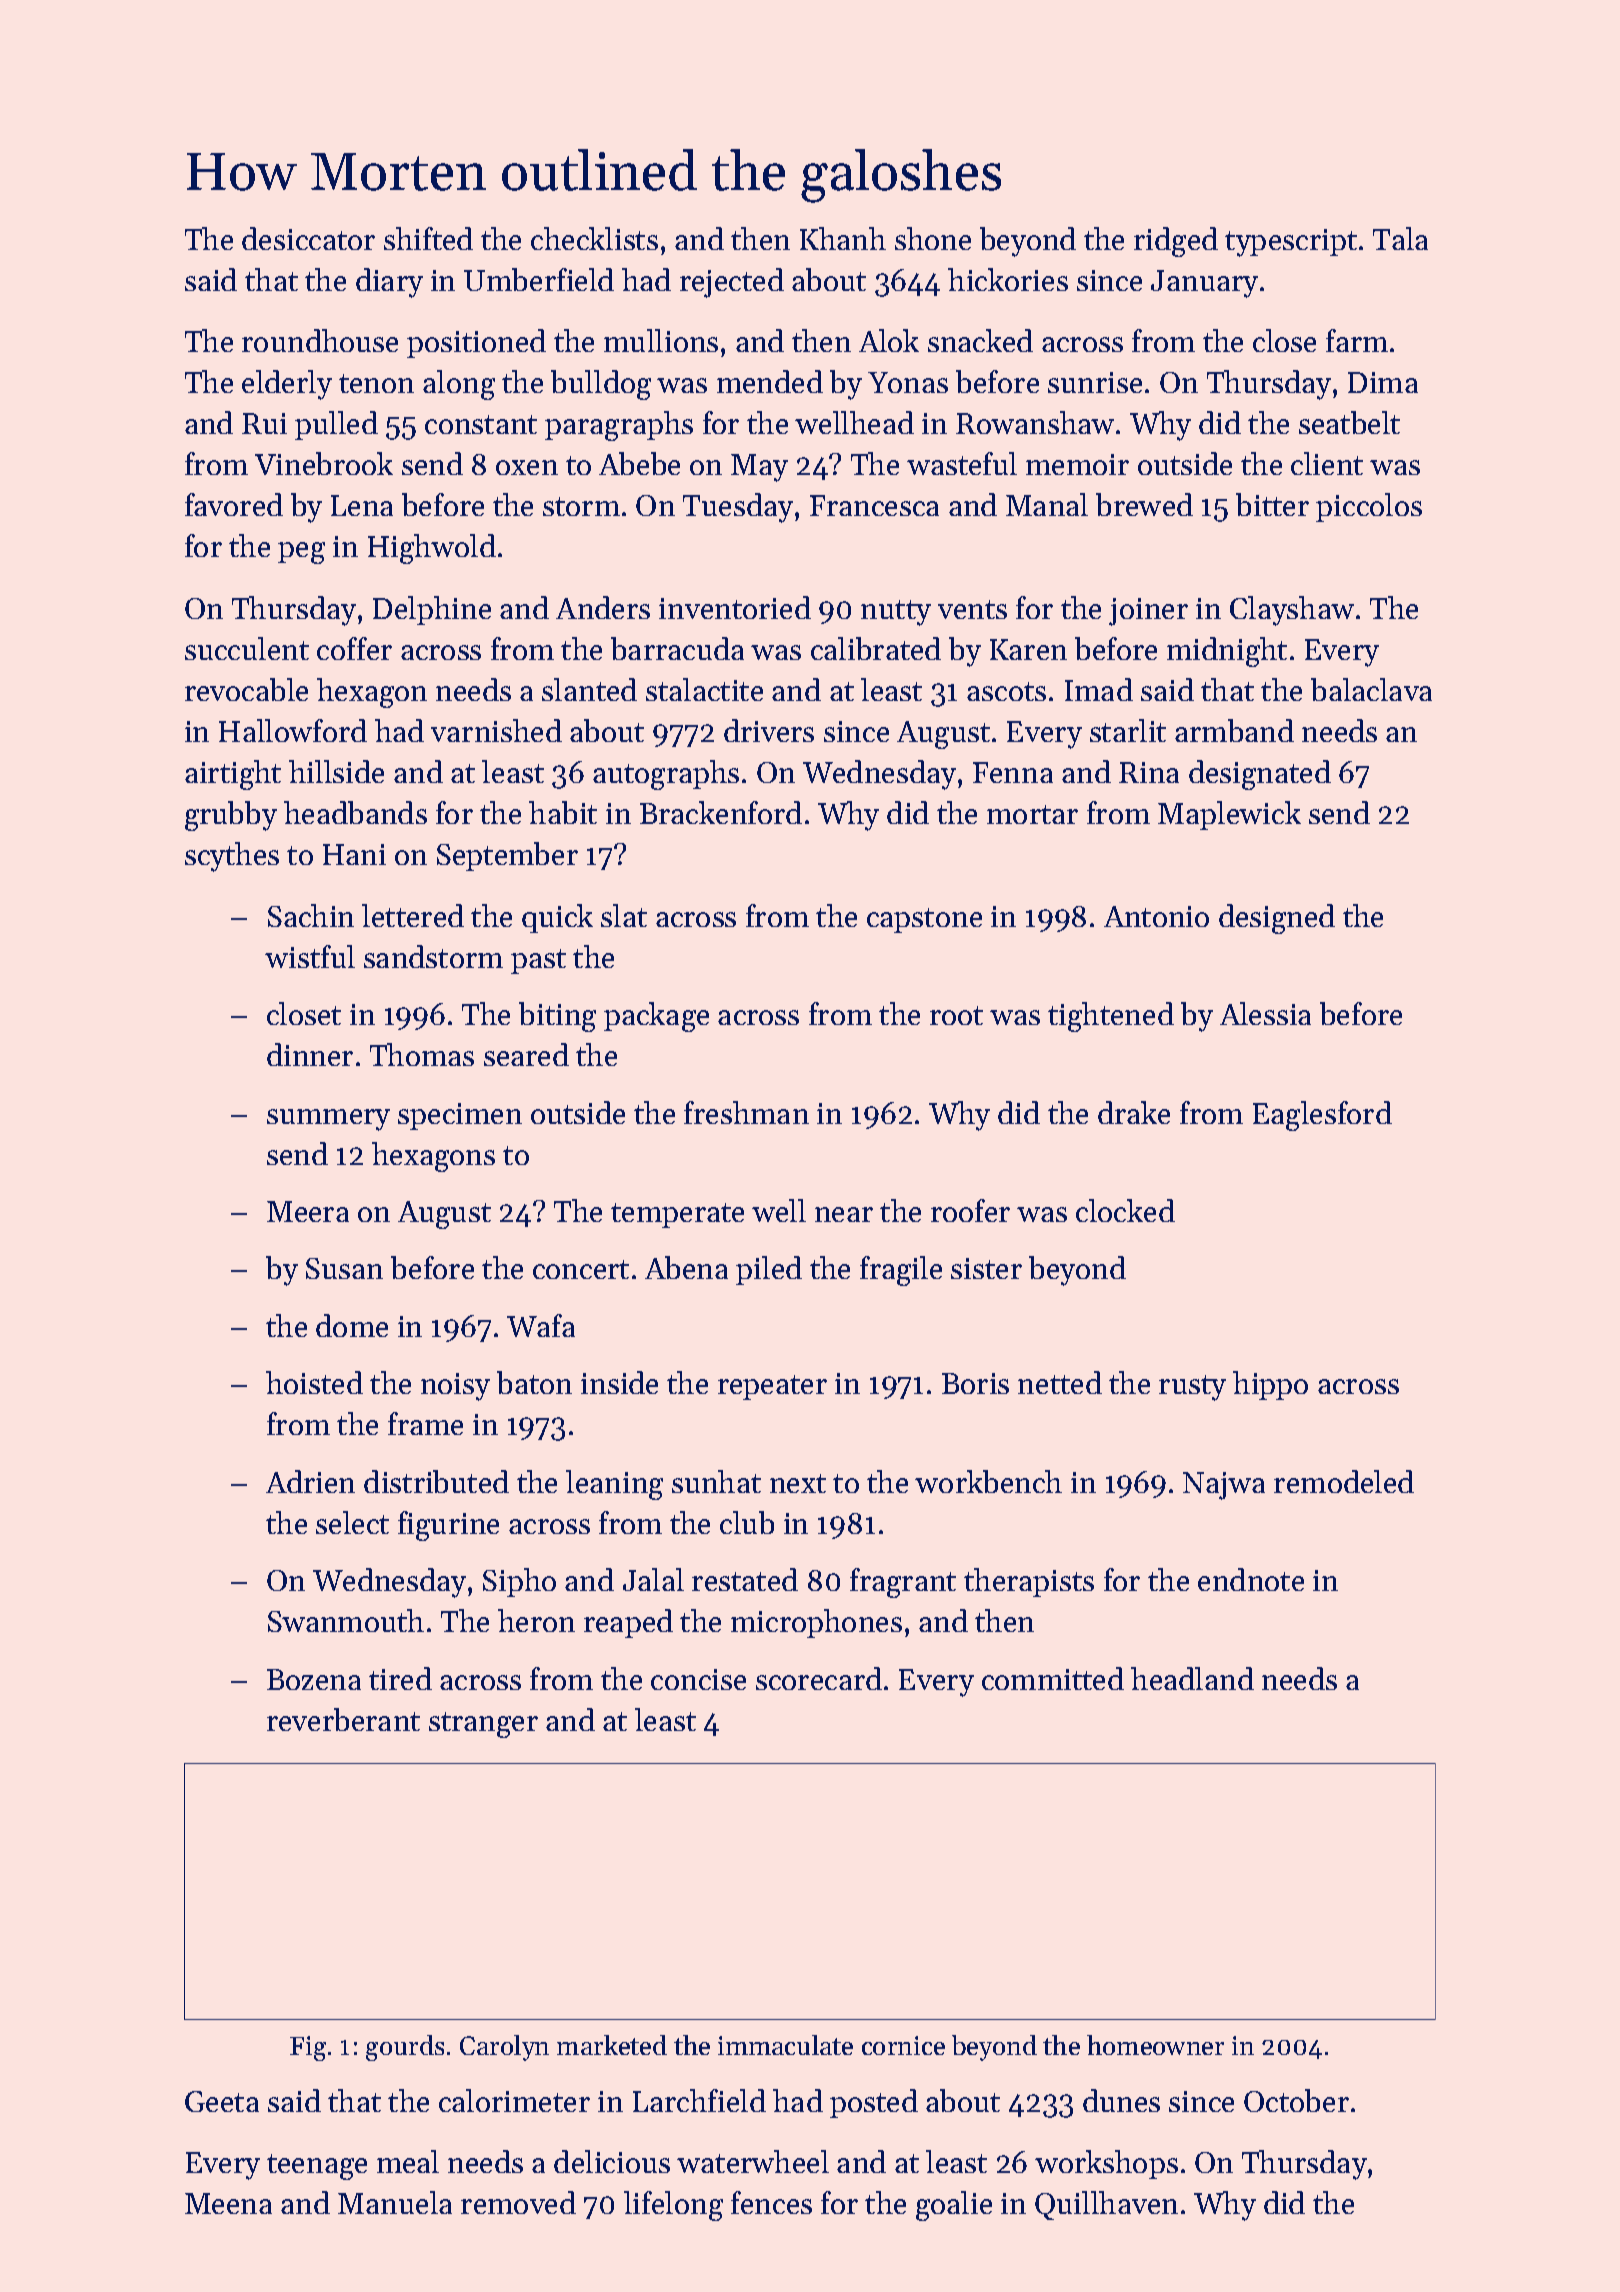 The image size is (1620, 2292). I want to click on ridged, so click(1176, 242).
